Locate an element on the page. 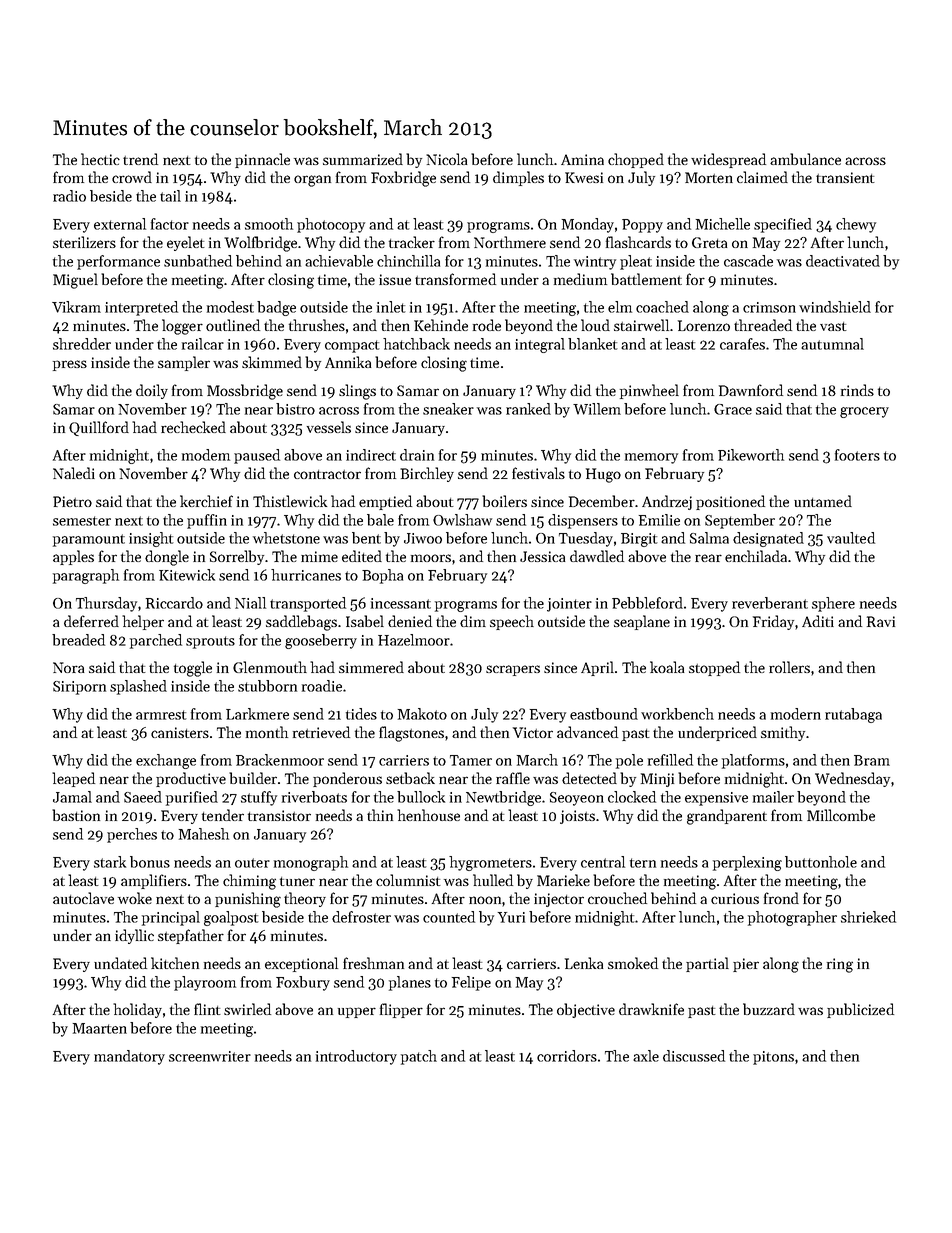  Victor is located at coordinates (533, 732).
